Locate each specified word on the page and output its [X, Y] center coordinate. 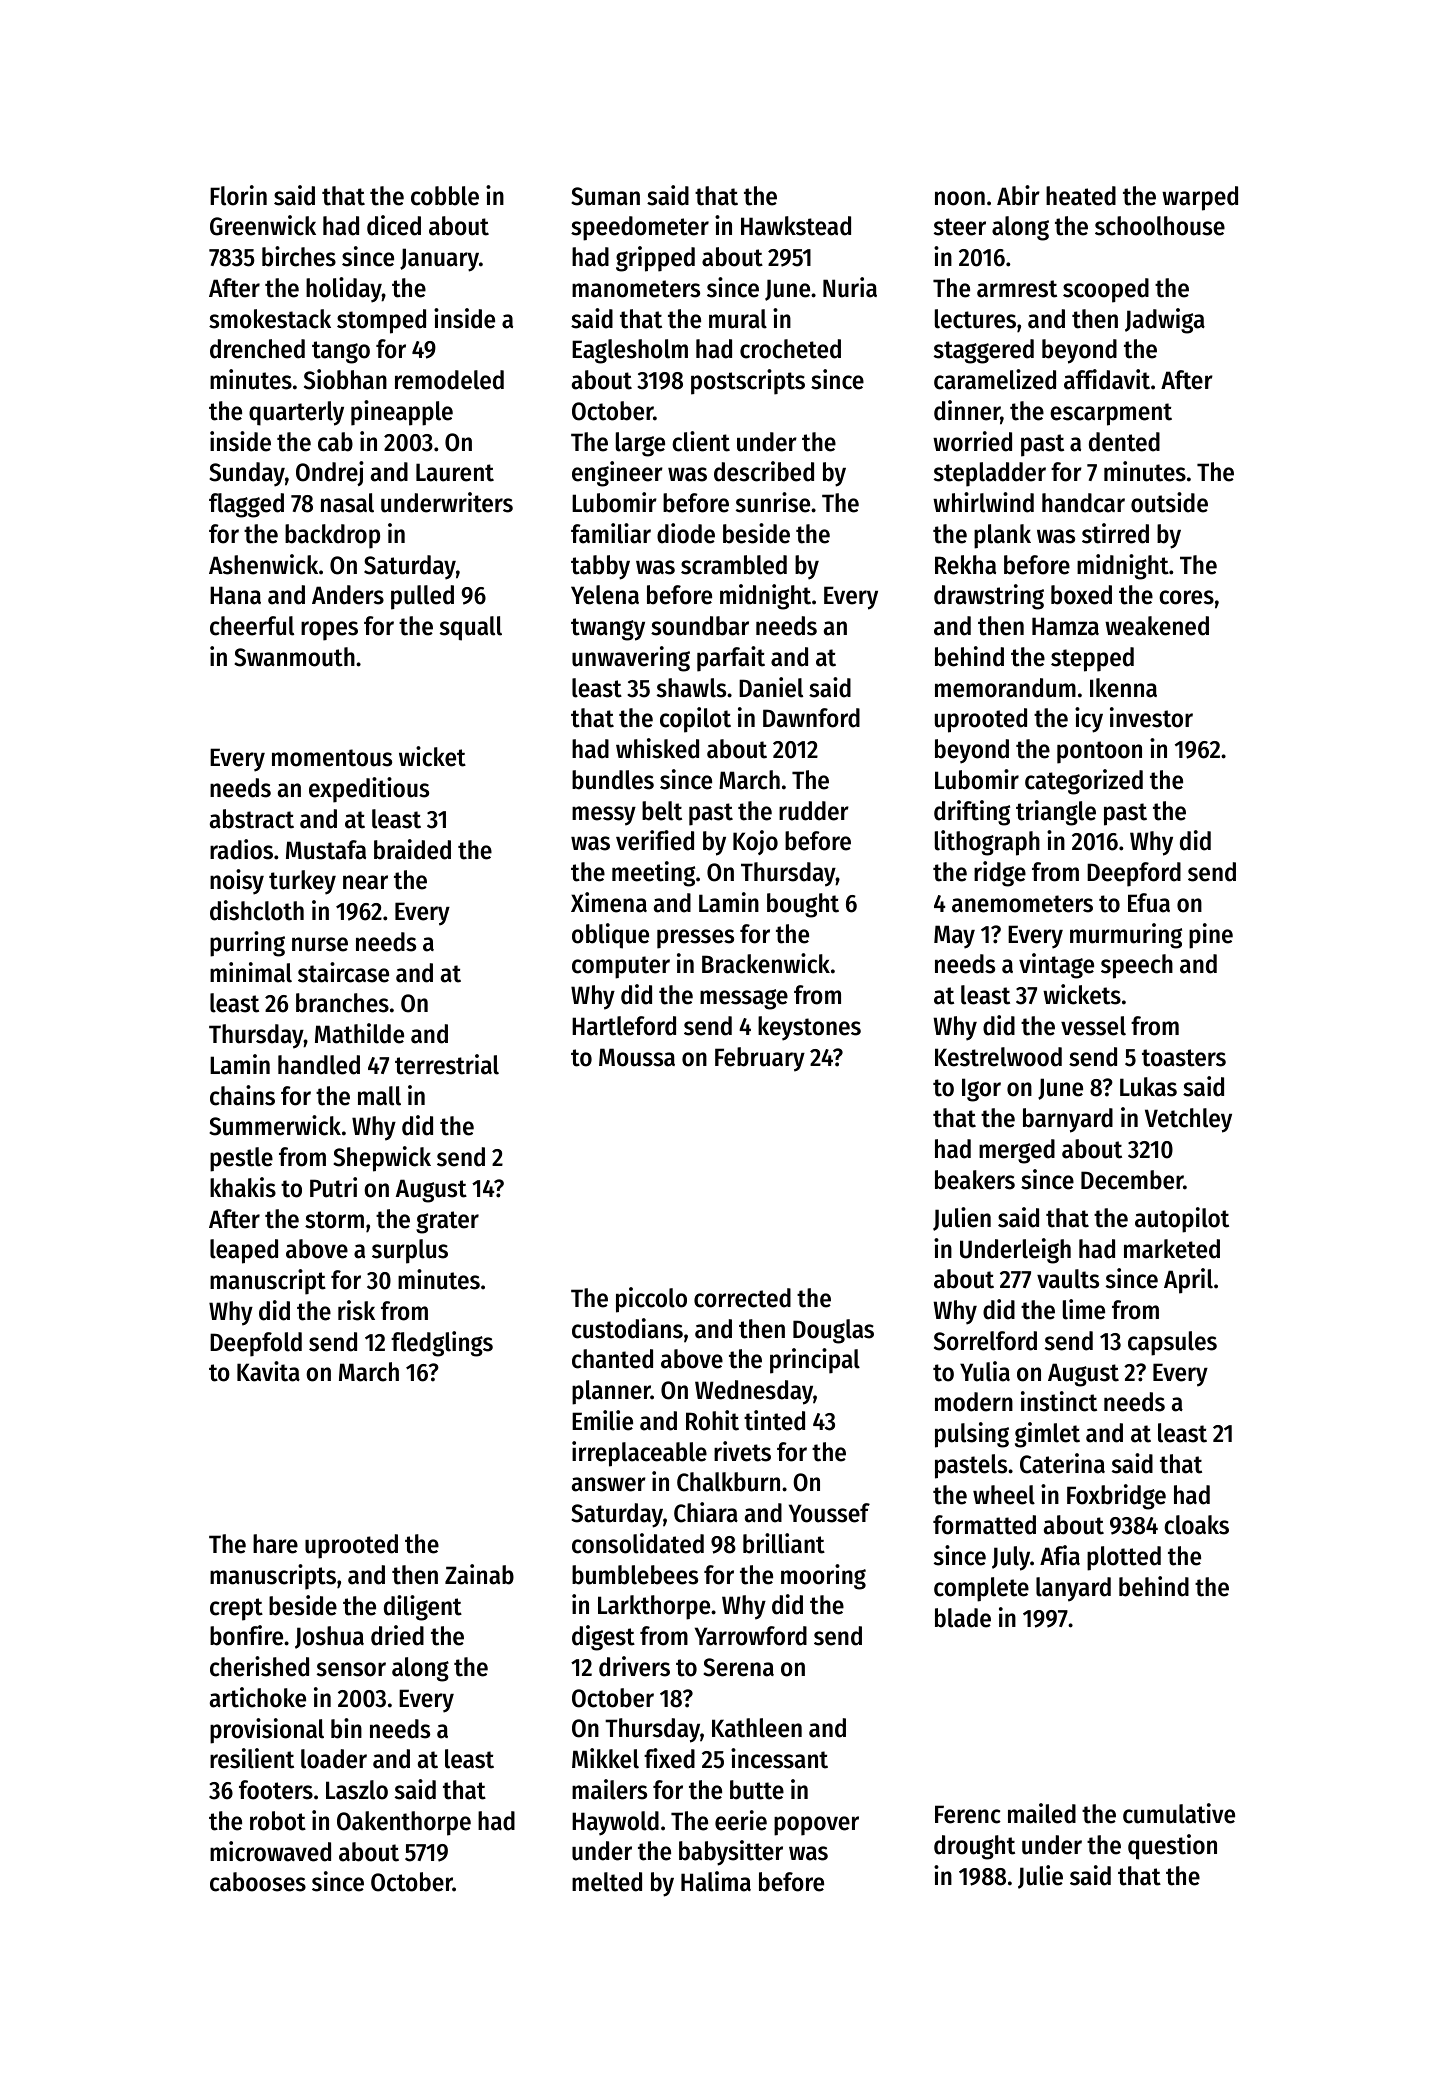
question [1172, 1847]
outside [1169, 502]
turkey [302, 882]
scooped [1106, 290]
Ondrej [330, 473]
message [744, 999]
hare [275, 1544]
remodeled [449, 380]
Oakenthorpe [404, 1823]
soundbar [700, 626]
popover [816, 1826]
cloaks [1196, 1525]
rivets [742, 1451]
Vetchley [1188, 1120]
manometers [636, 289]
